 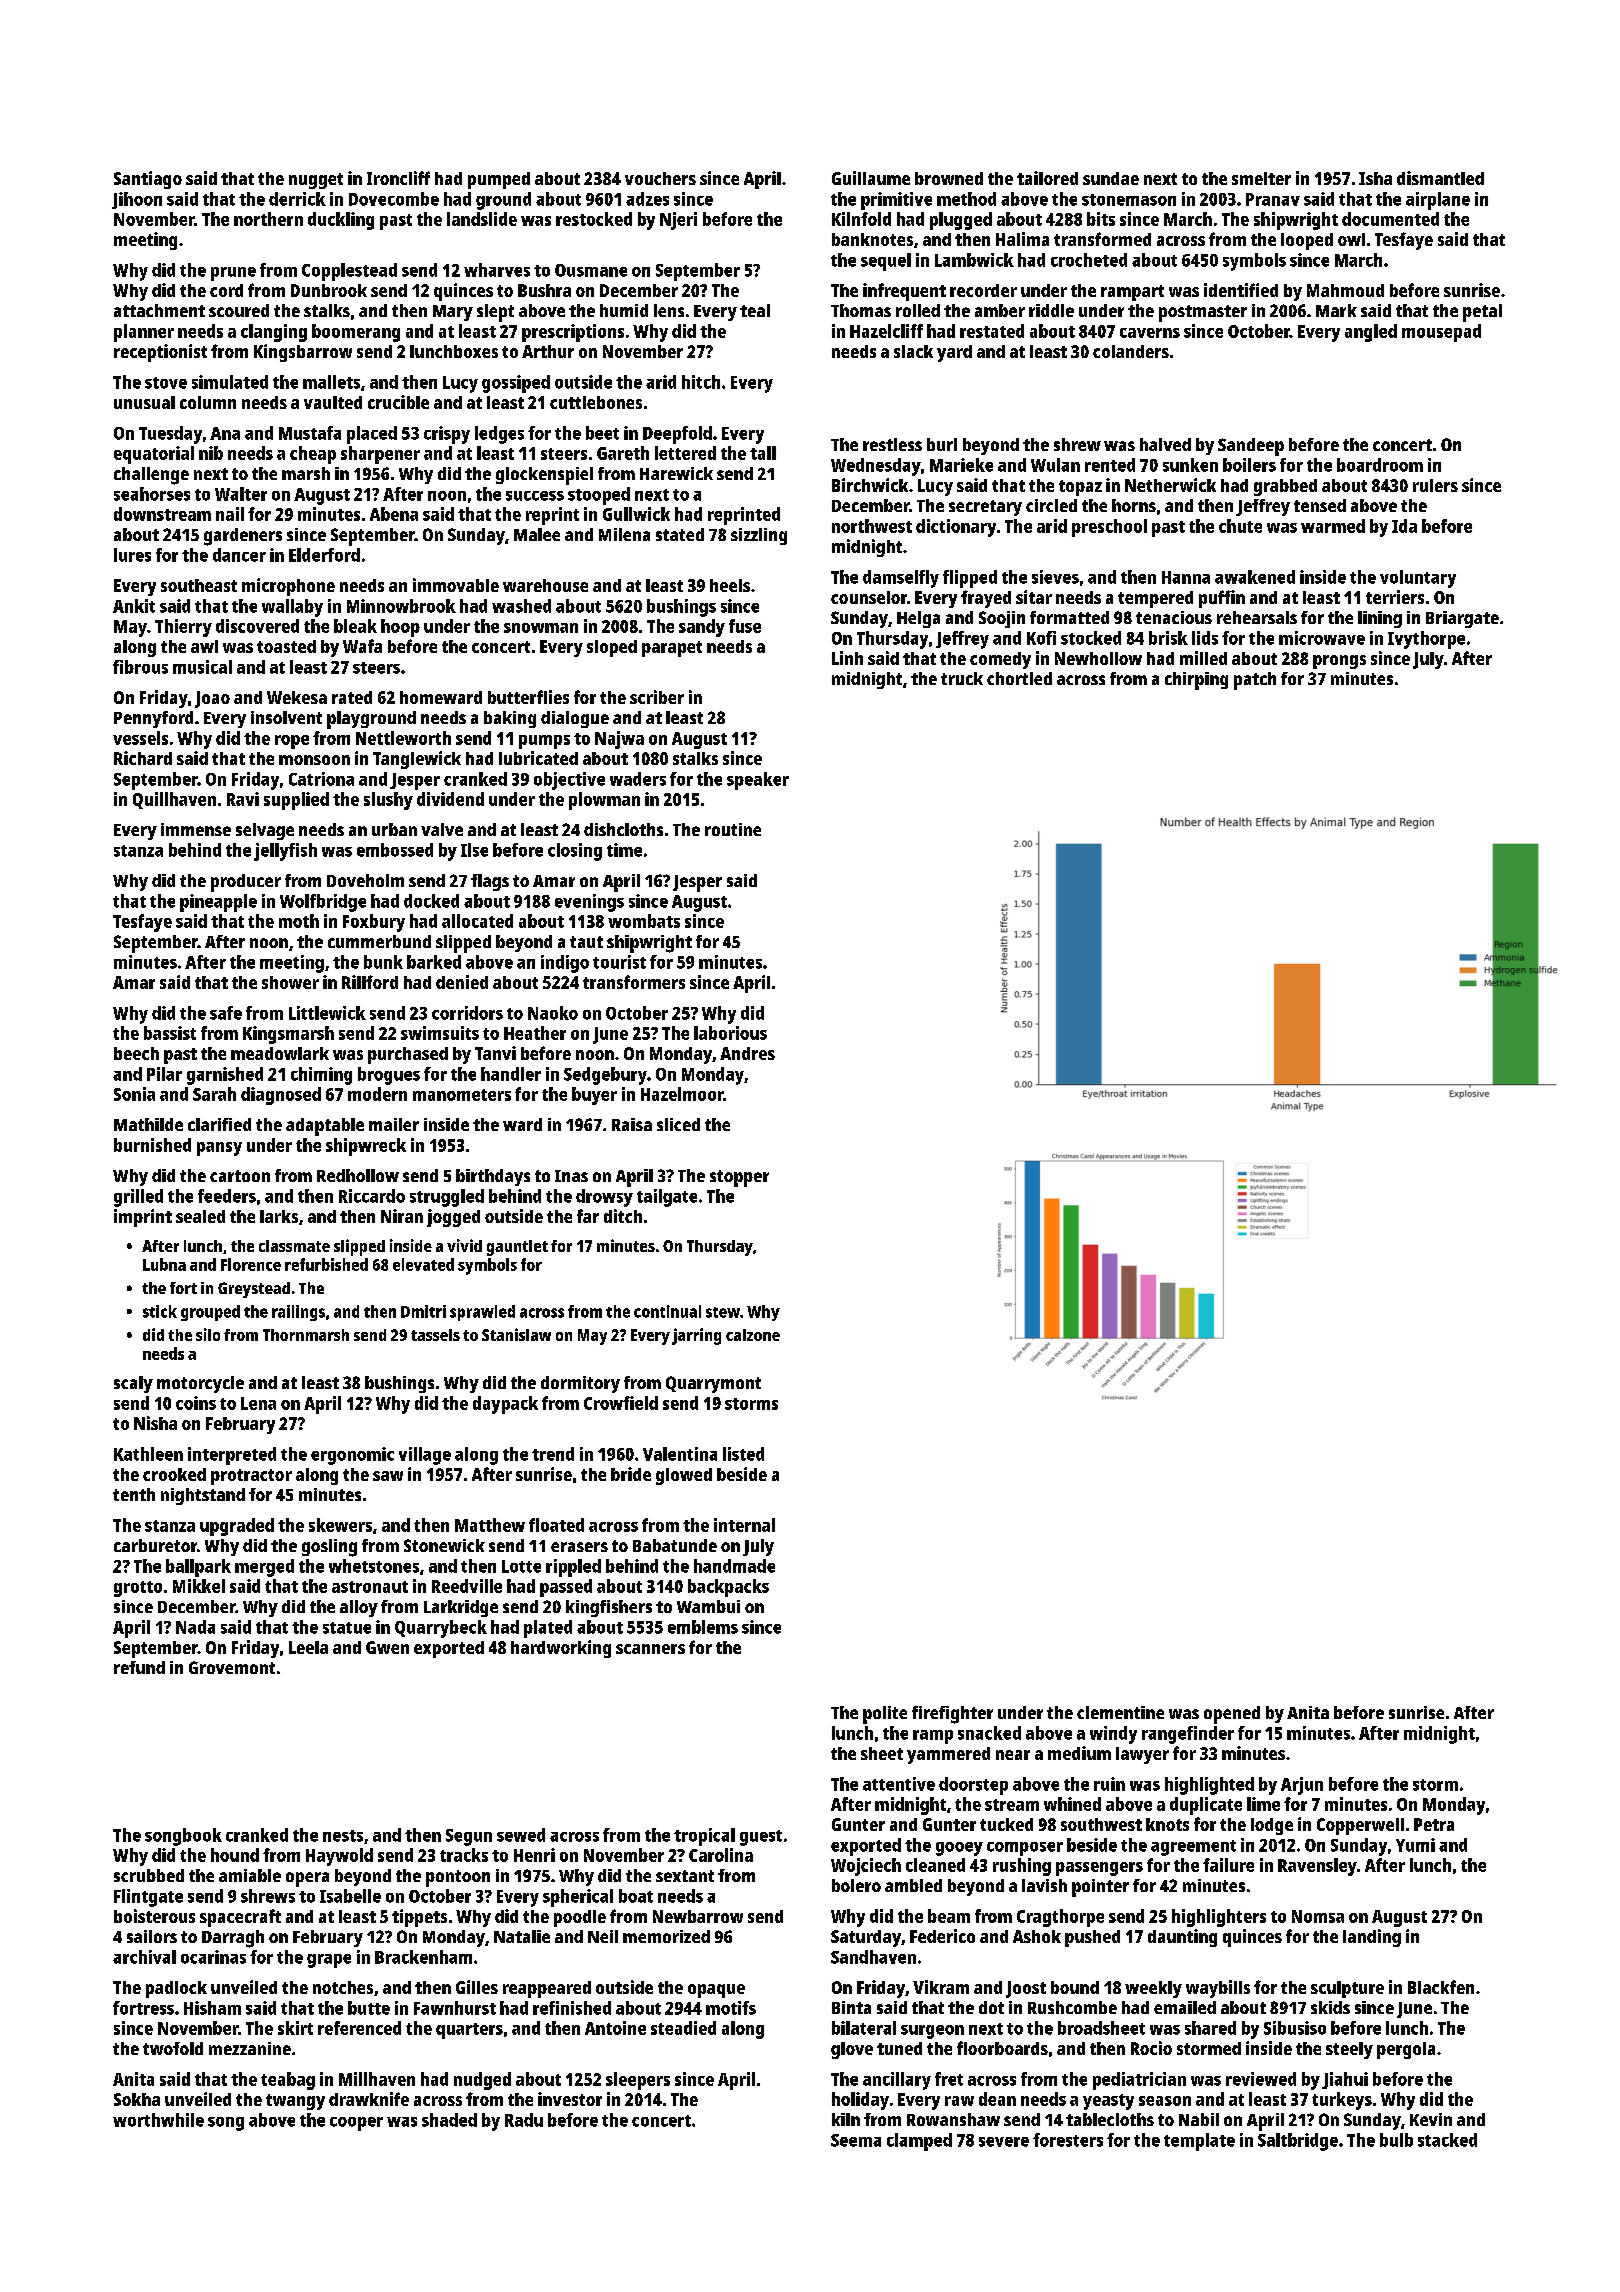 I want to click on patch, so click(x=1255, y=681).
